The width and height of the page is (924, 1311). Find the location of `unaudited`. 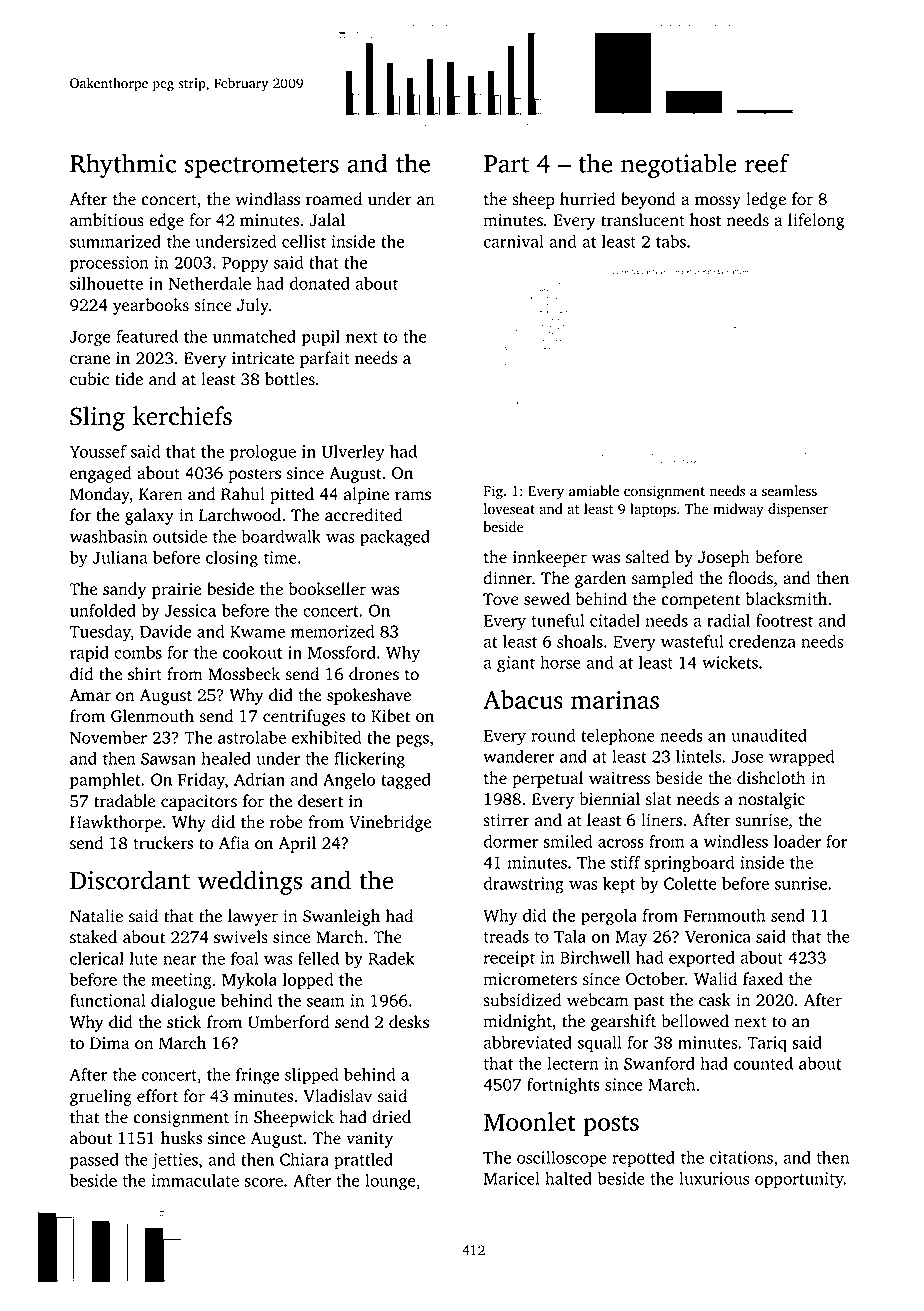

unaudited is located at coordinates (769, 735).
